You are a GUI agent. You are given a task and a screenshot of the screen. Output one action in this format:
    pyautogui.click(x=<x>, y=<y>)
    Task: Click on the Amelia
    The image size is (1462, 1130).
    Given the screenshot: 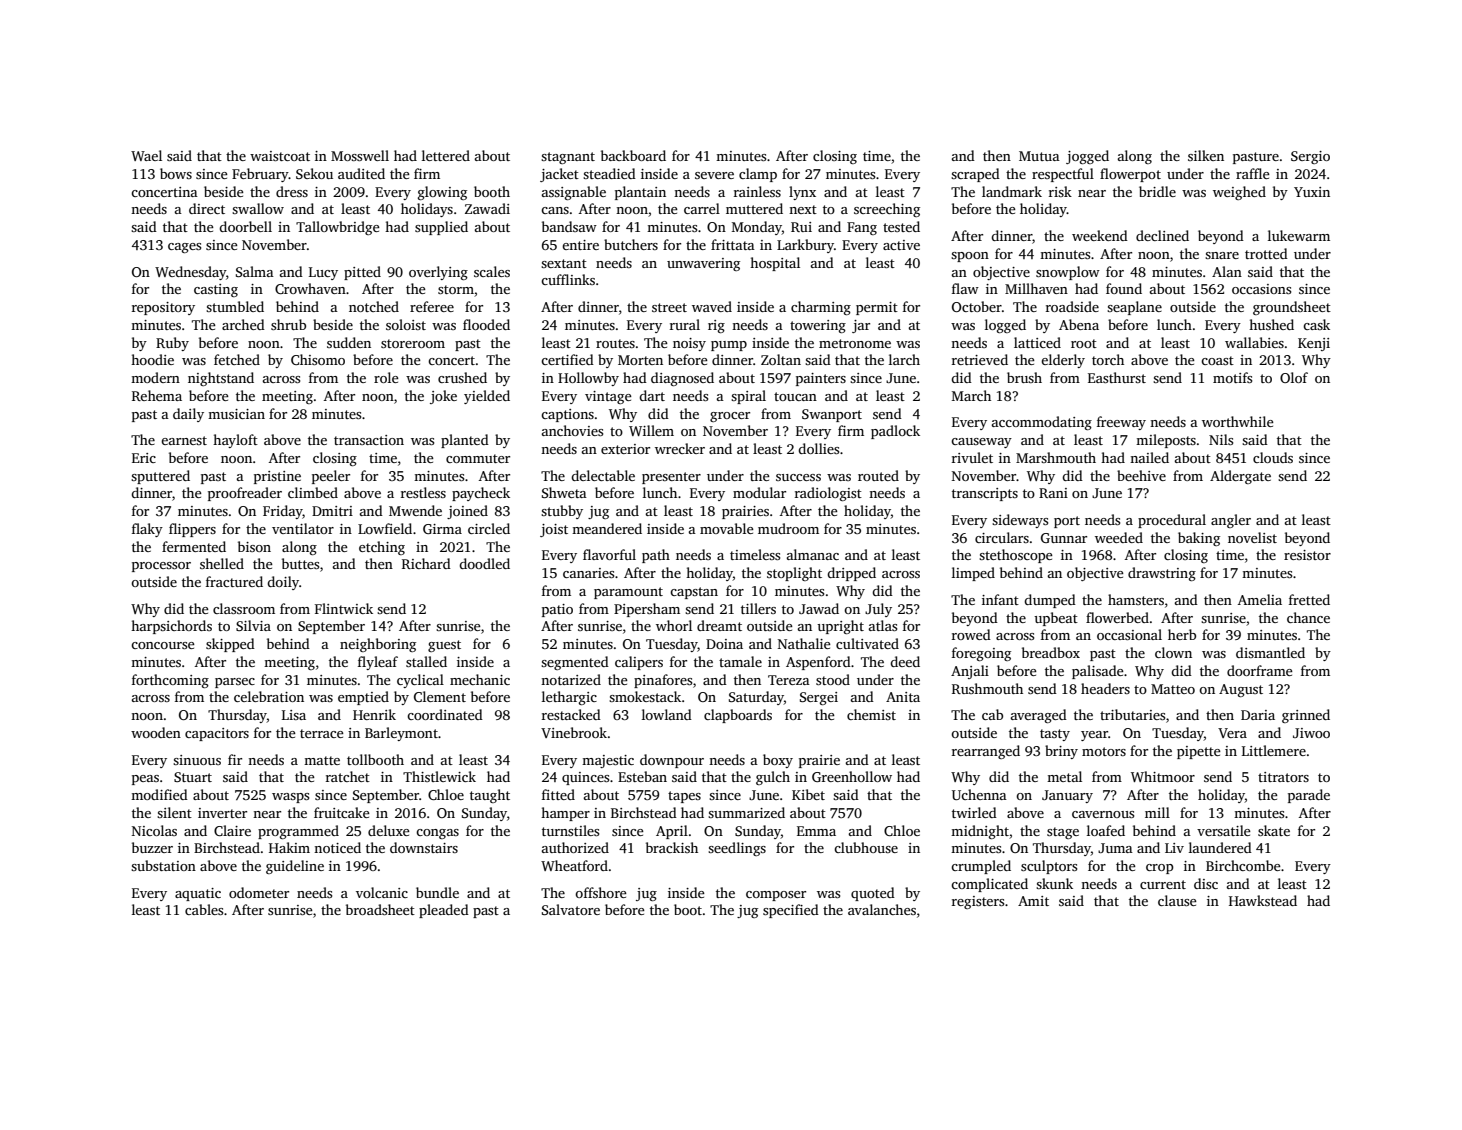 What is the action you would take?
    pyautogui.click(x=1260, y=599)
